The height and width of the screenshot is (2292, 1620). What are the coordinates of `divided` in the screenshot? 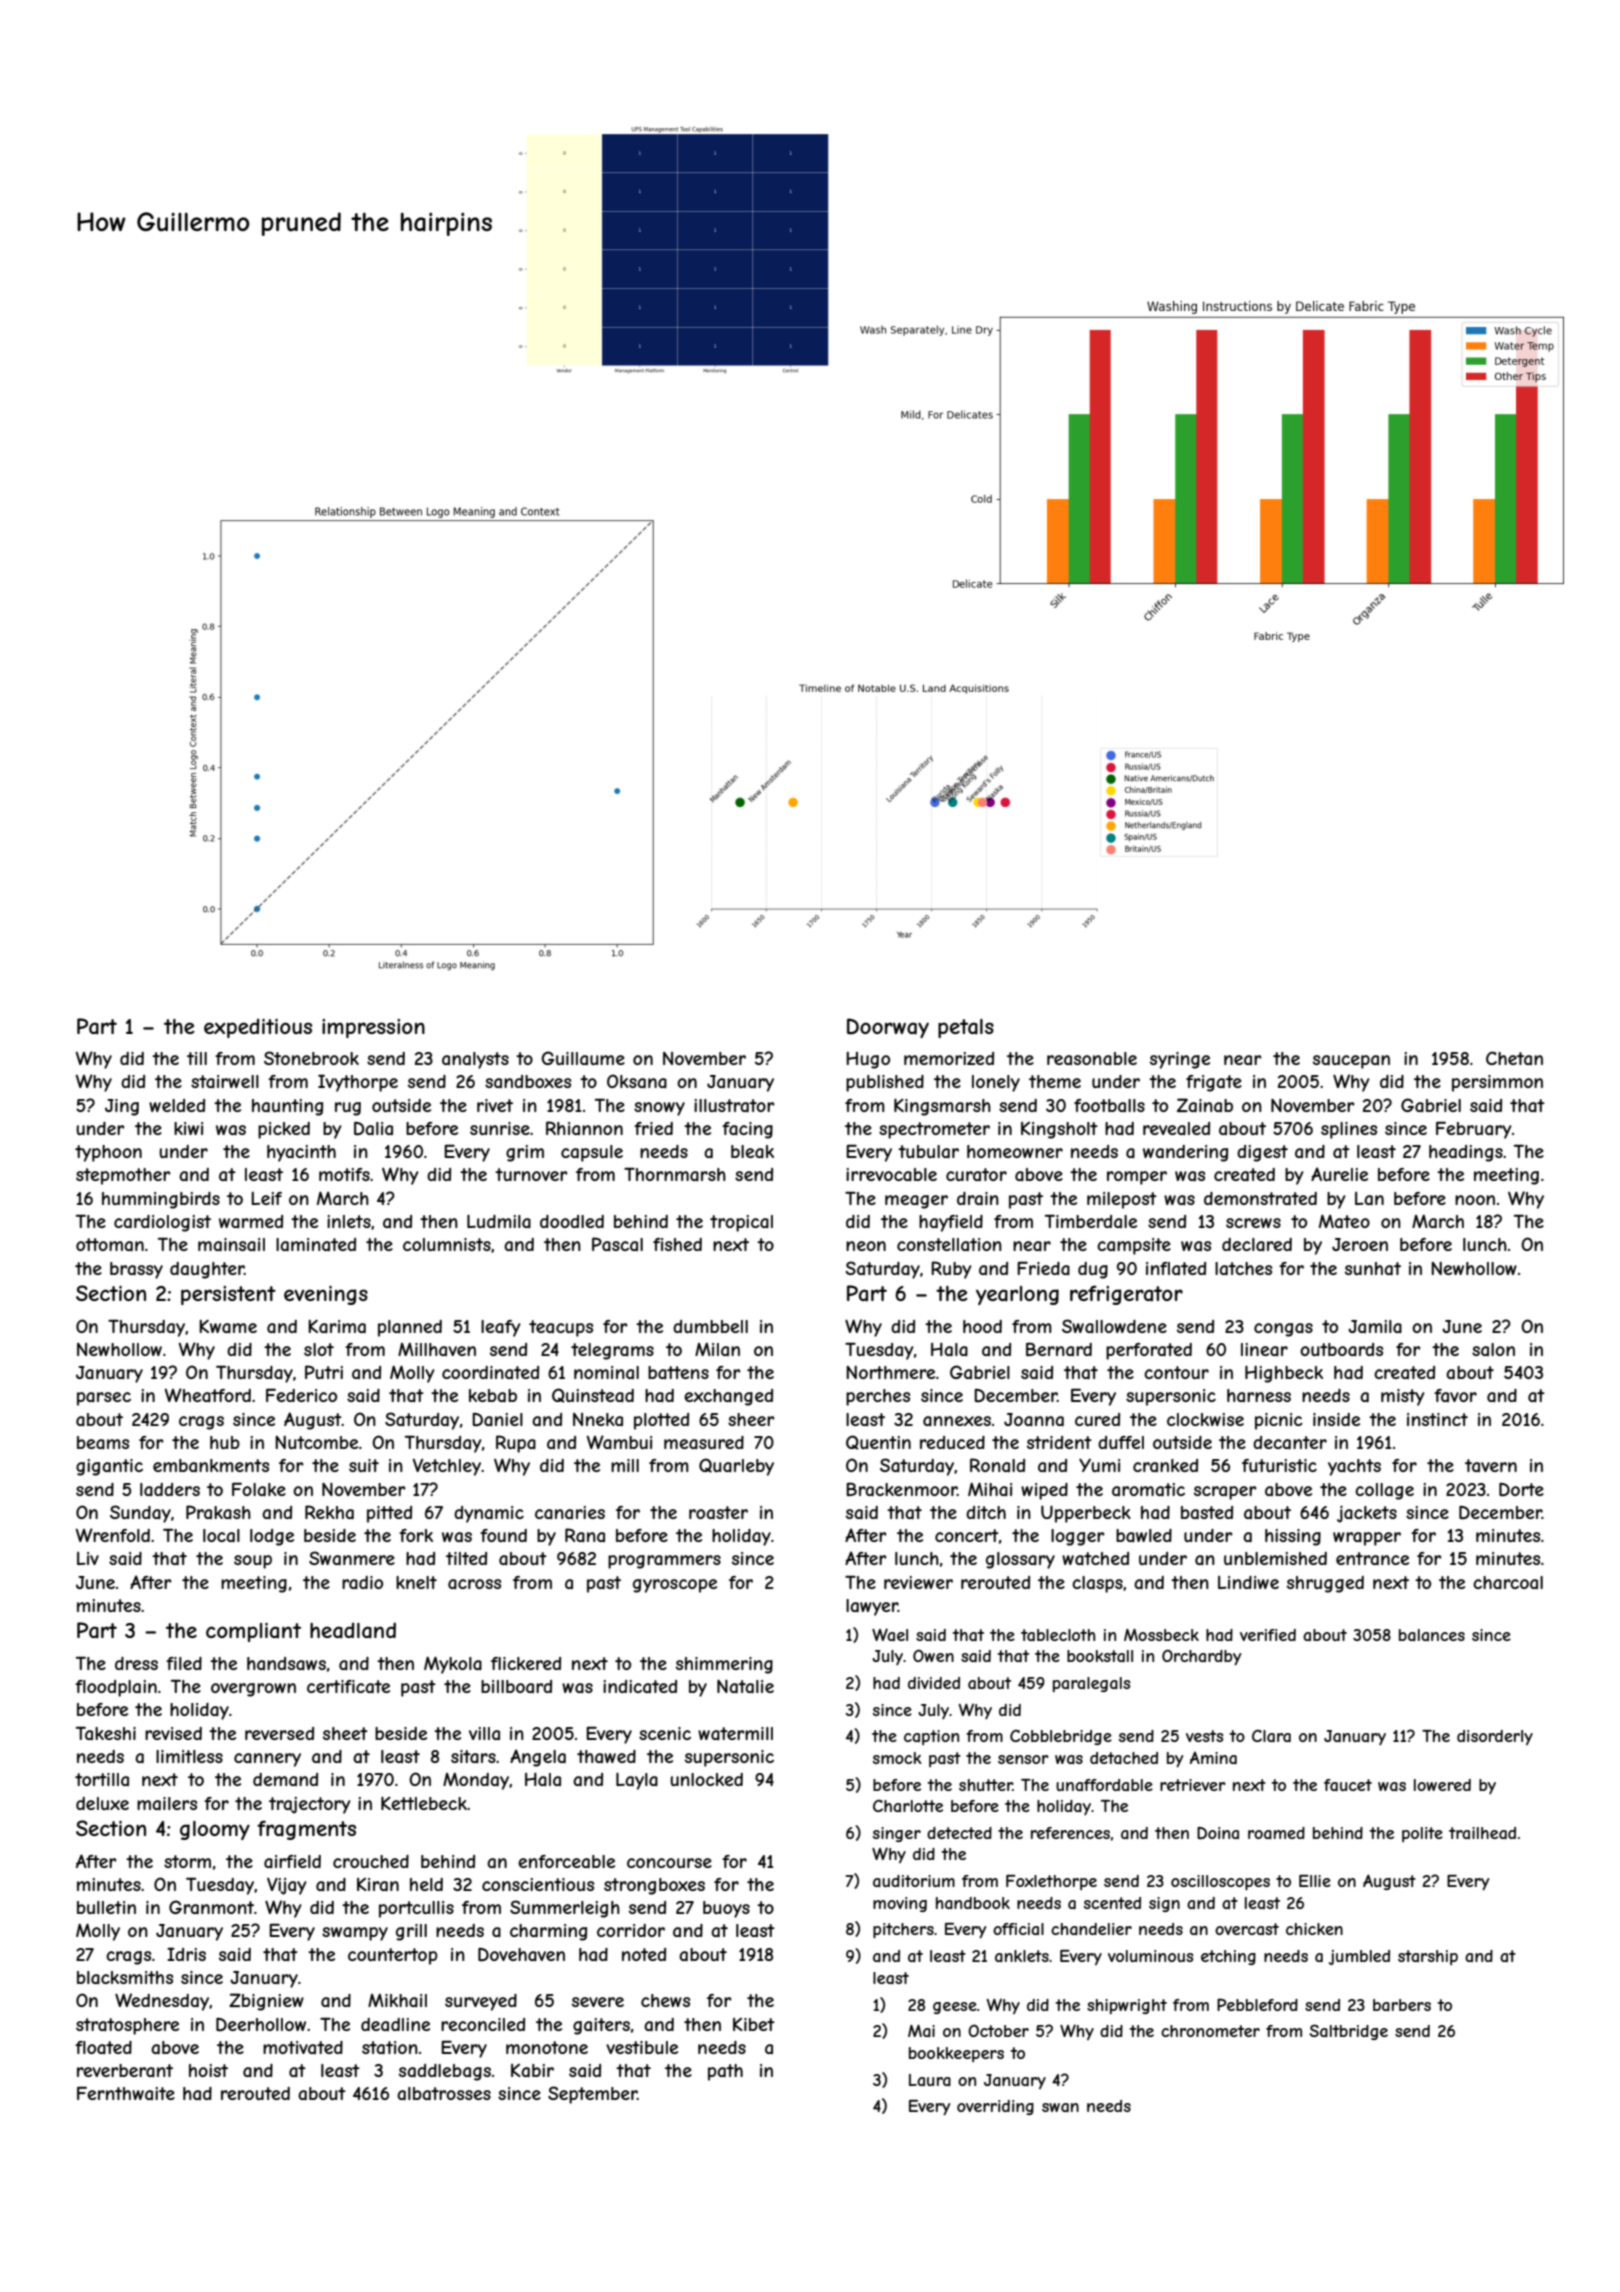 It's located at (934, 1683).
